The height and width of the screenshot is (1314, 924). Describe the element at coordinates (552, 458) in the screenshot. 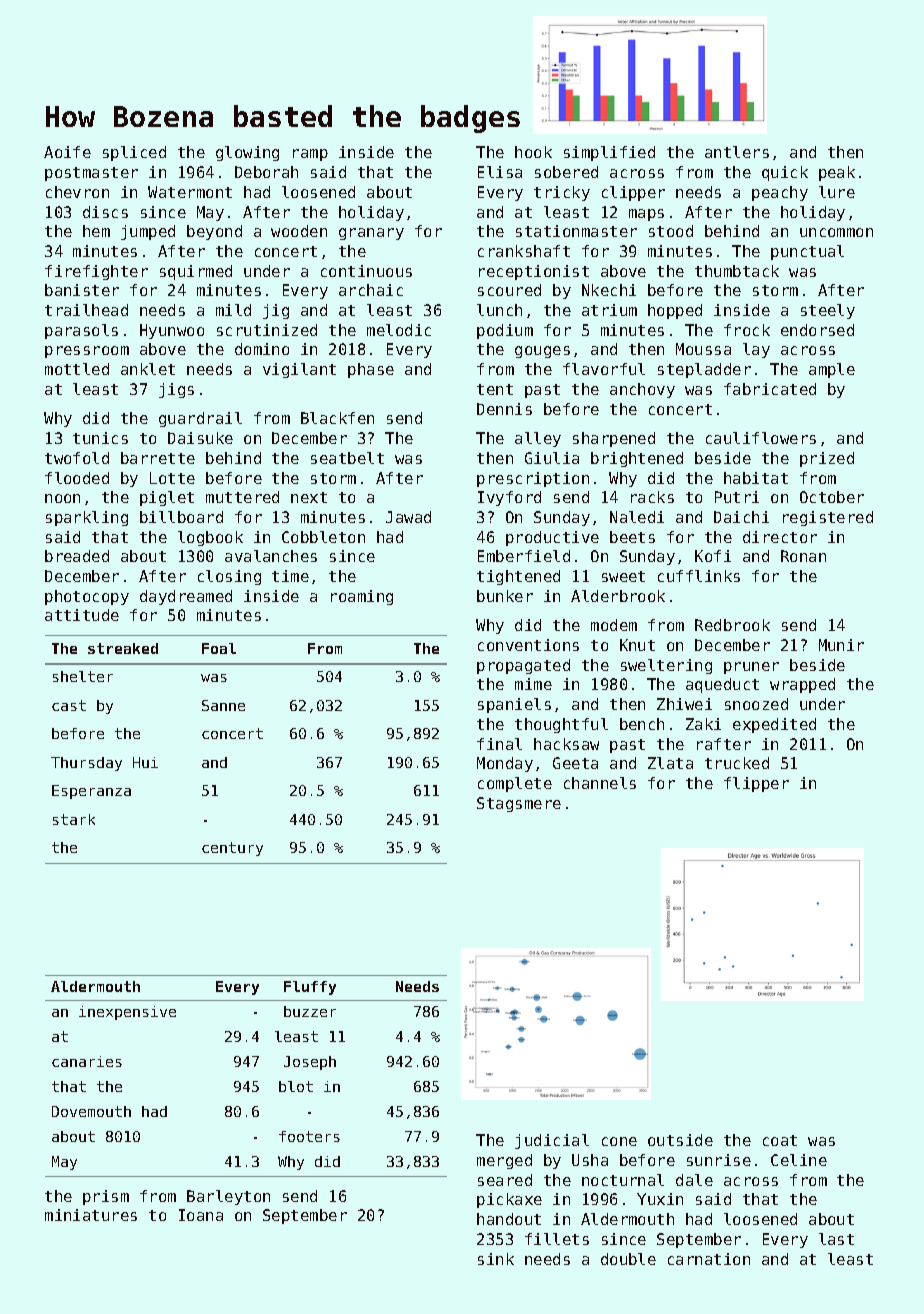

I see `Giulia` at that location.
